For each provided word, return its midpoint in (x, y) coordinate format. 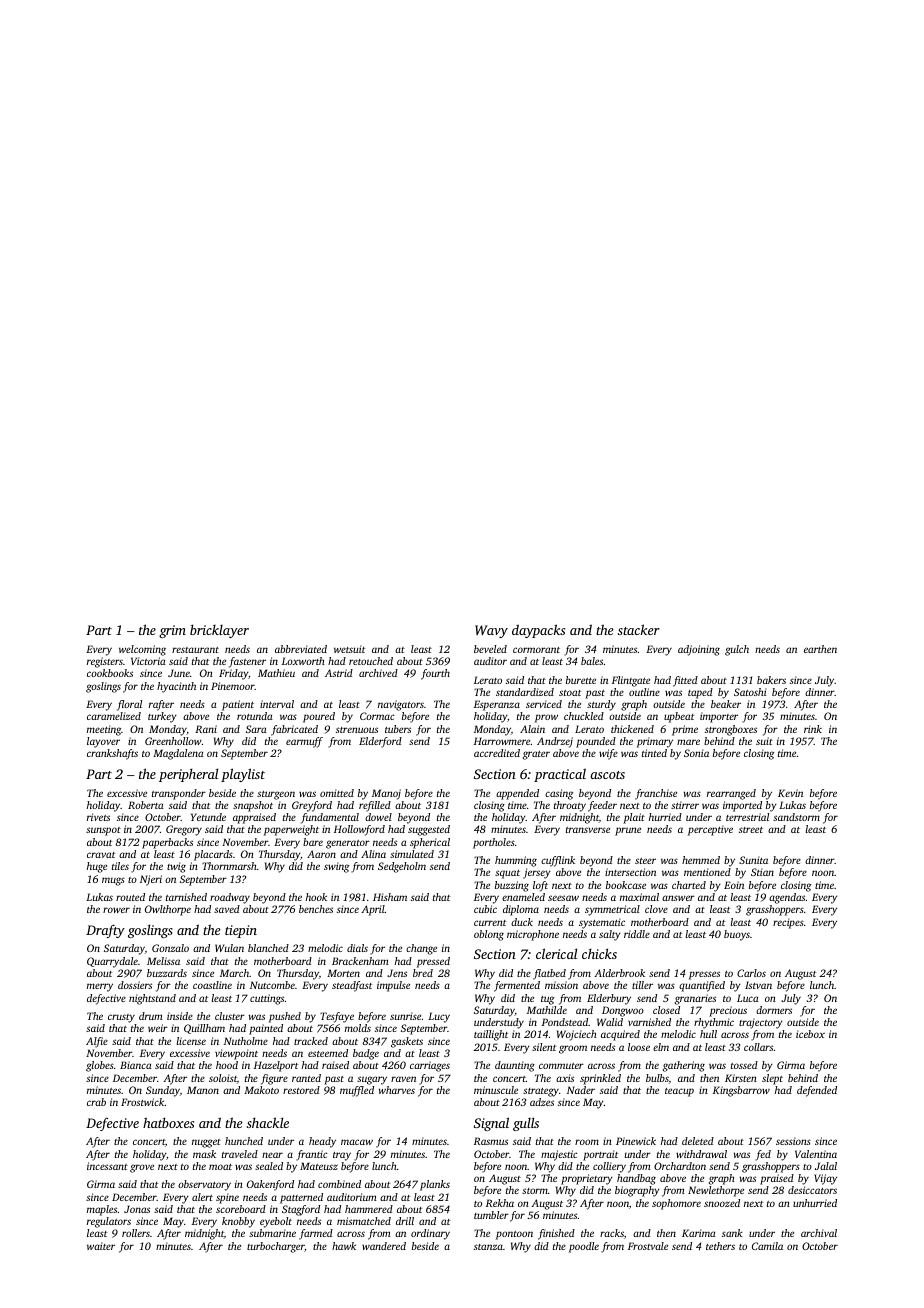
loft (540, 886)
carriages (430, 1066)
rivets (98, 817)
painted (266, 1029)
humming (516, 861)
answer (678, 898)
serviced (544, 704)
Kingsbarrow (741, 1091)
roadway (230, 898)
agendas (787, 898)
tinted (654, 753)
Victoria (148, 661)
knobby (238, 1222)
